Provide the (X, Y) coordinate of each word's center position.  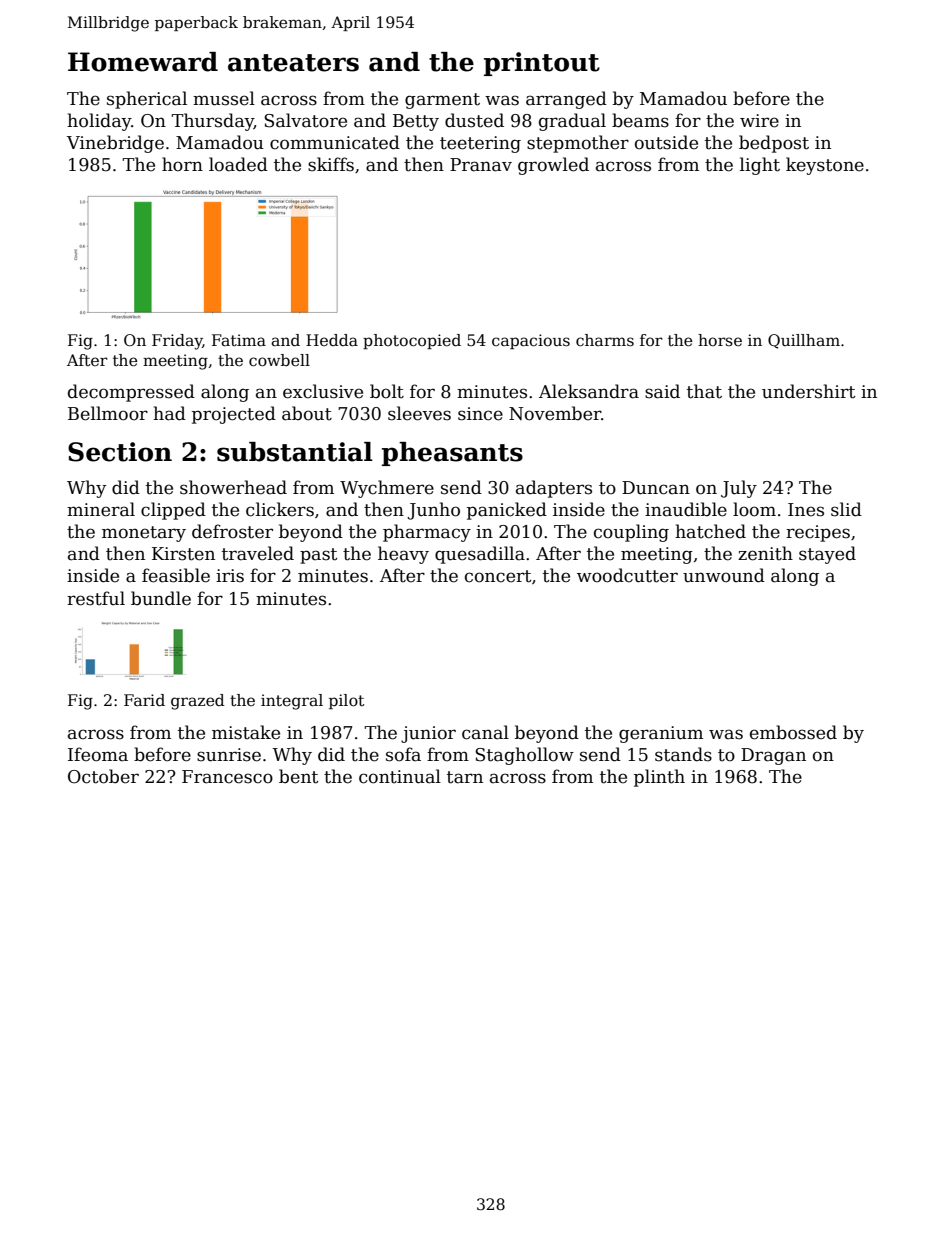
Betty (416, 122)
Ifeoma (98, 754)
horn (182, 164)
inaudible (686, 509)
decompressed (131, 393)
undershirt (808, 391)
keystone (825, 166)
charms (605, 340)
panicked (507, 511)
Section (120, 452)
